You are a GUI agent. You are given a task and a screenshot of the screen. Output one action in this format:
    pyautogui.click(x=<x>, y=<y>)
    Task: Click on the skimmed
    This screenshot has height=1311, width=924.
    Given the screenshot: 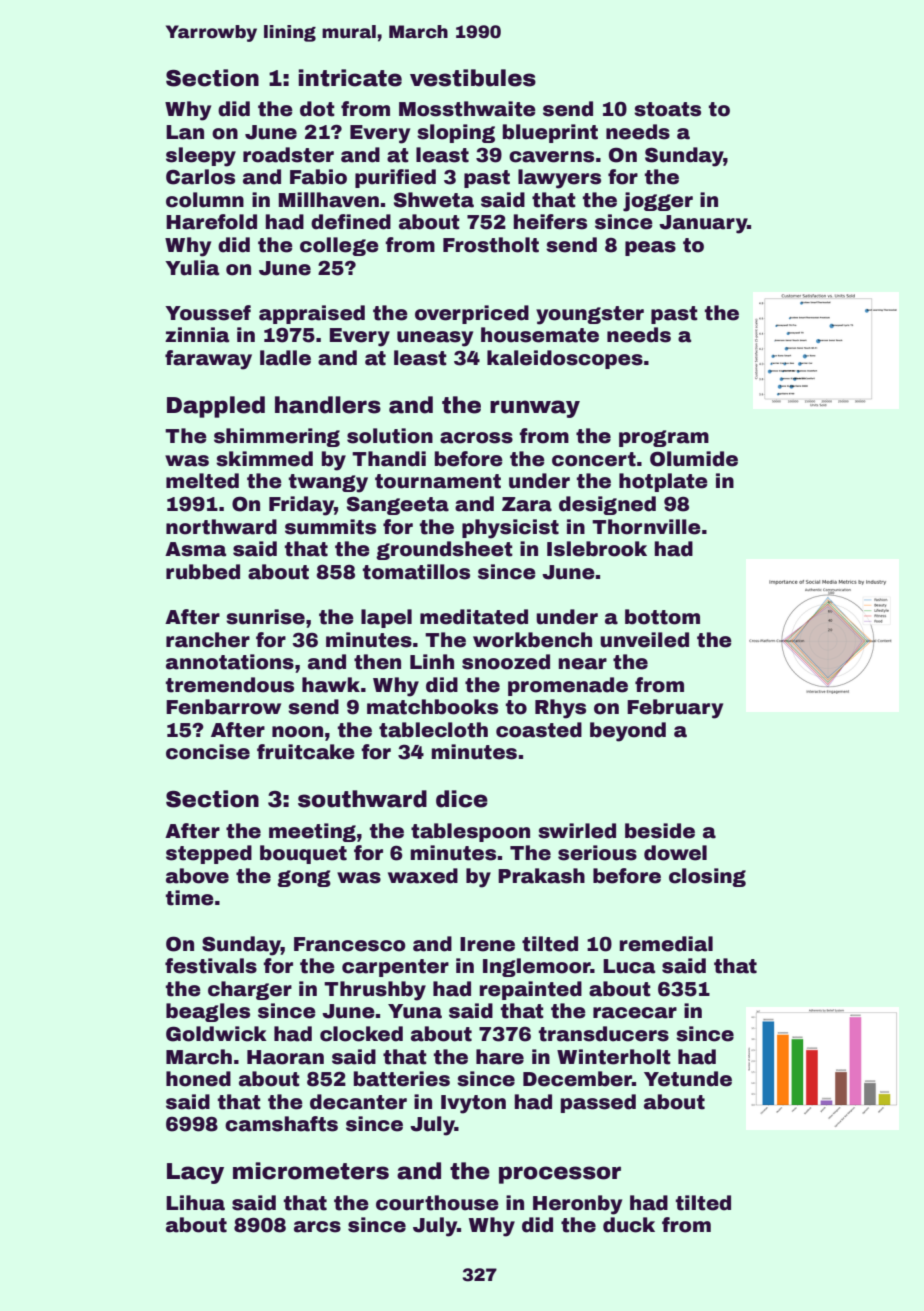 What is the action you would take?
    pyautogui.click(x=264, y=459)
